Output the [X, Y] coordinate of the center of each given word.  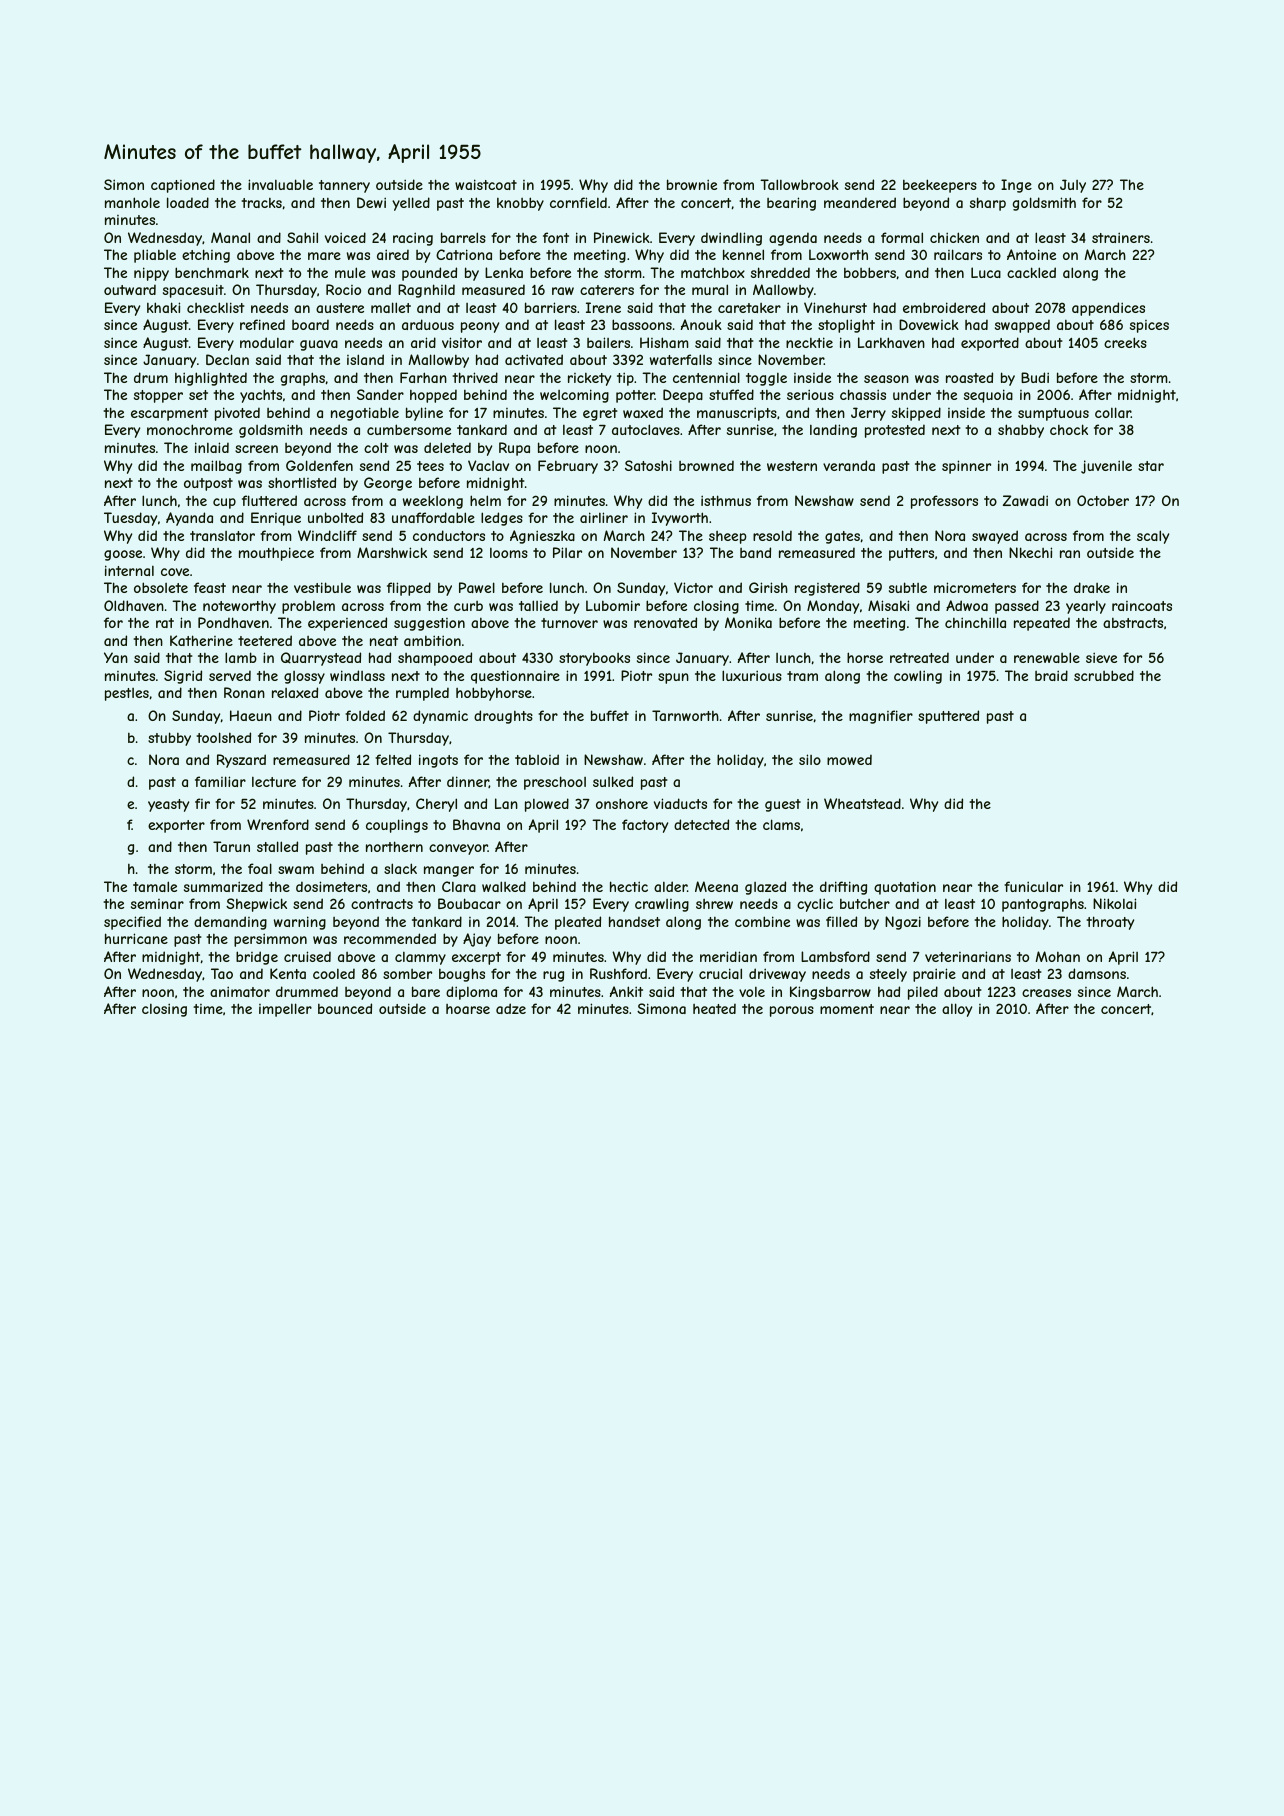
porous [792, 1011]
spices [1149, 326]
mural [710, 289]
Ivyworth [680, 519]
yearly [1086, 607]
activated [534, 359]
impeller [285, 1010]
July [1073, 186]
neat [384, 641]
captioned [183, 186]
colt [376, 447]
